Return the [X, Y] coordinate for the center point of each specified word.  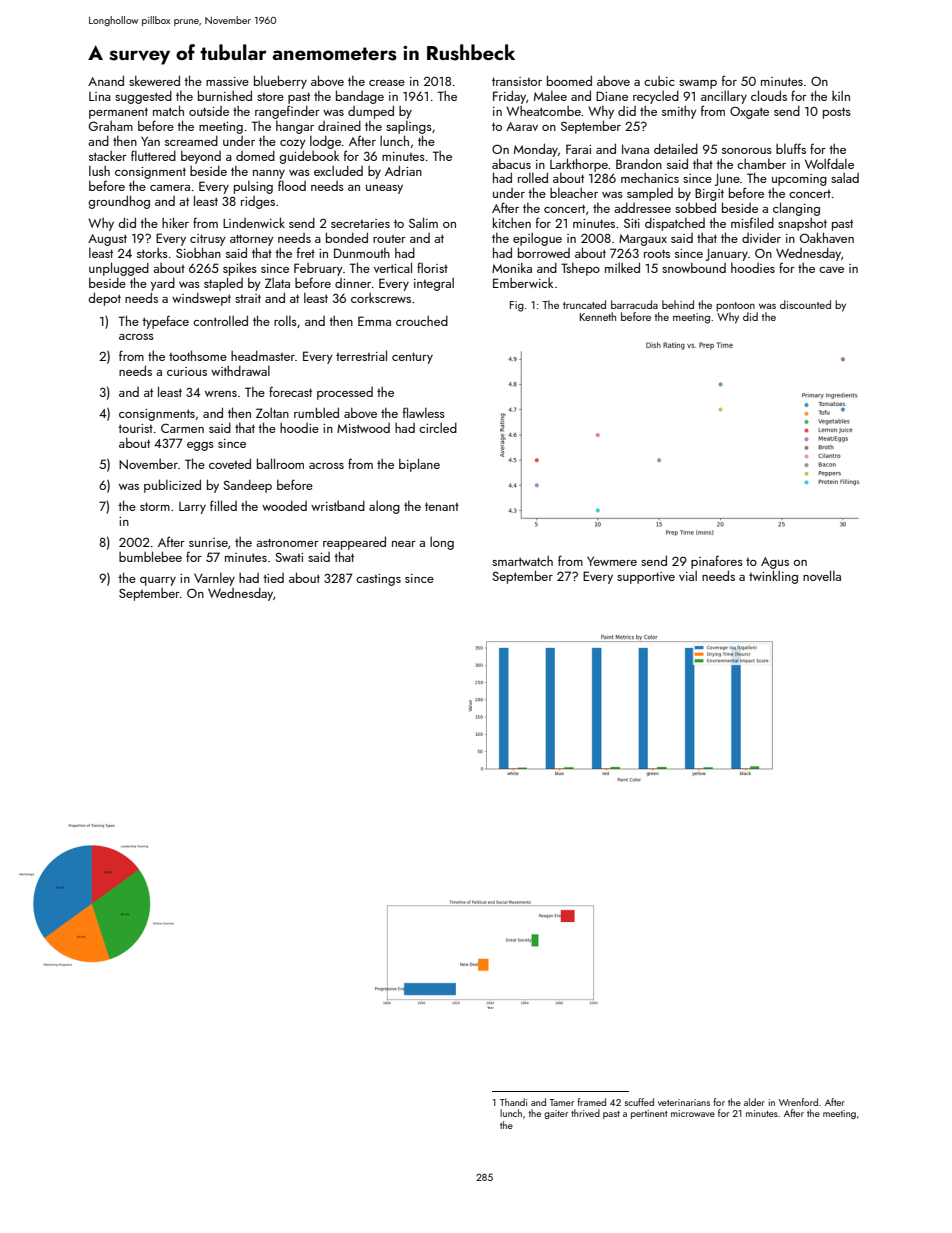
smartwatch [522, 561]
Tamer [562, 1102]
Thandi [513, 1102]
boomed [569, 80]
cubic [659, 81]
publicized [172, 486]
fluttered [153, 155]
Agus [775, 563]
